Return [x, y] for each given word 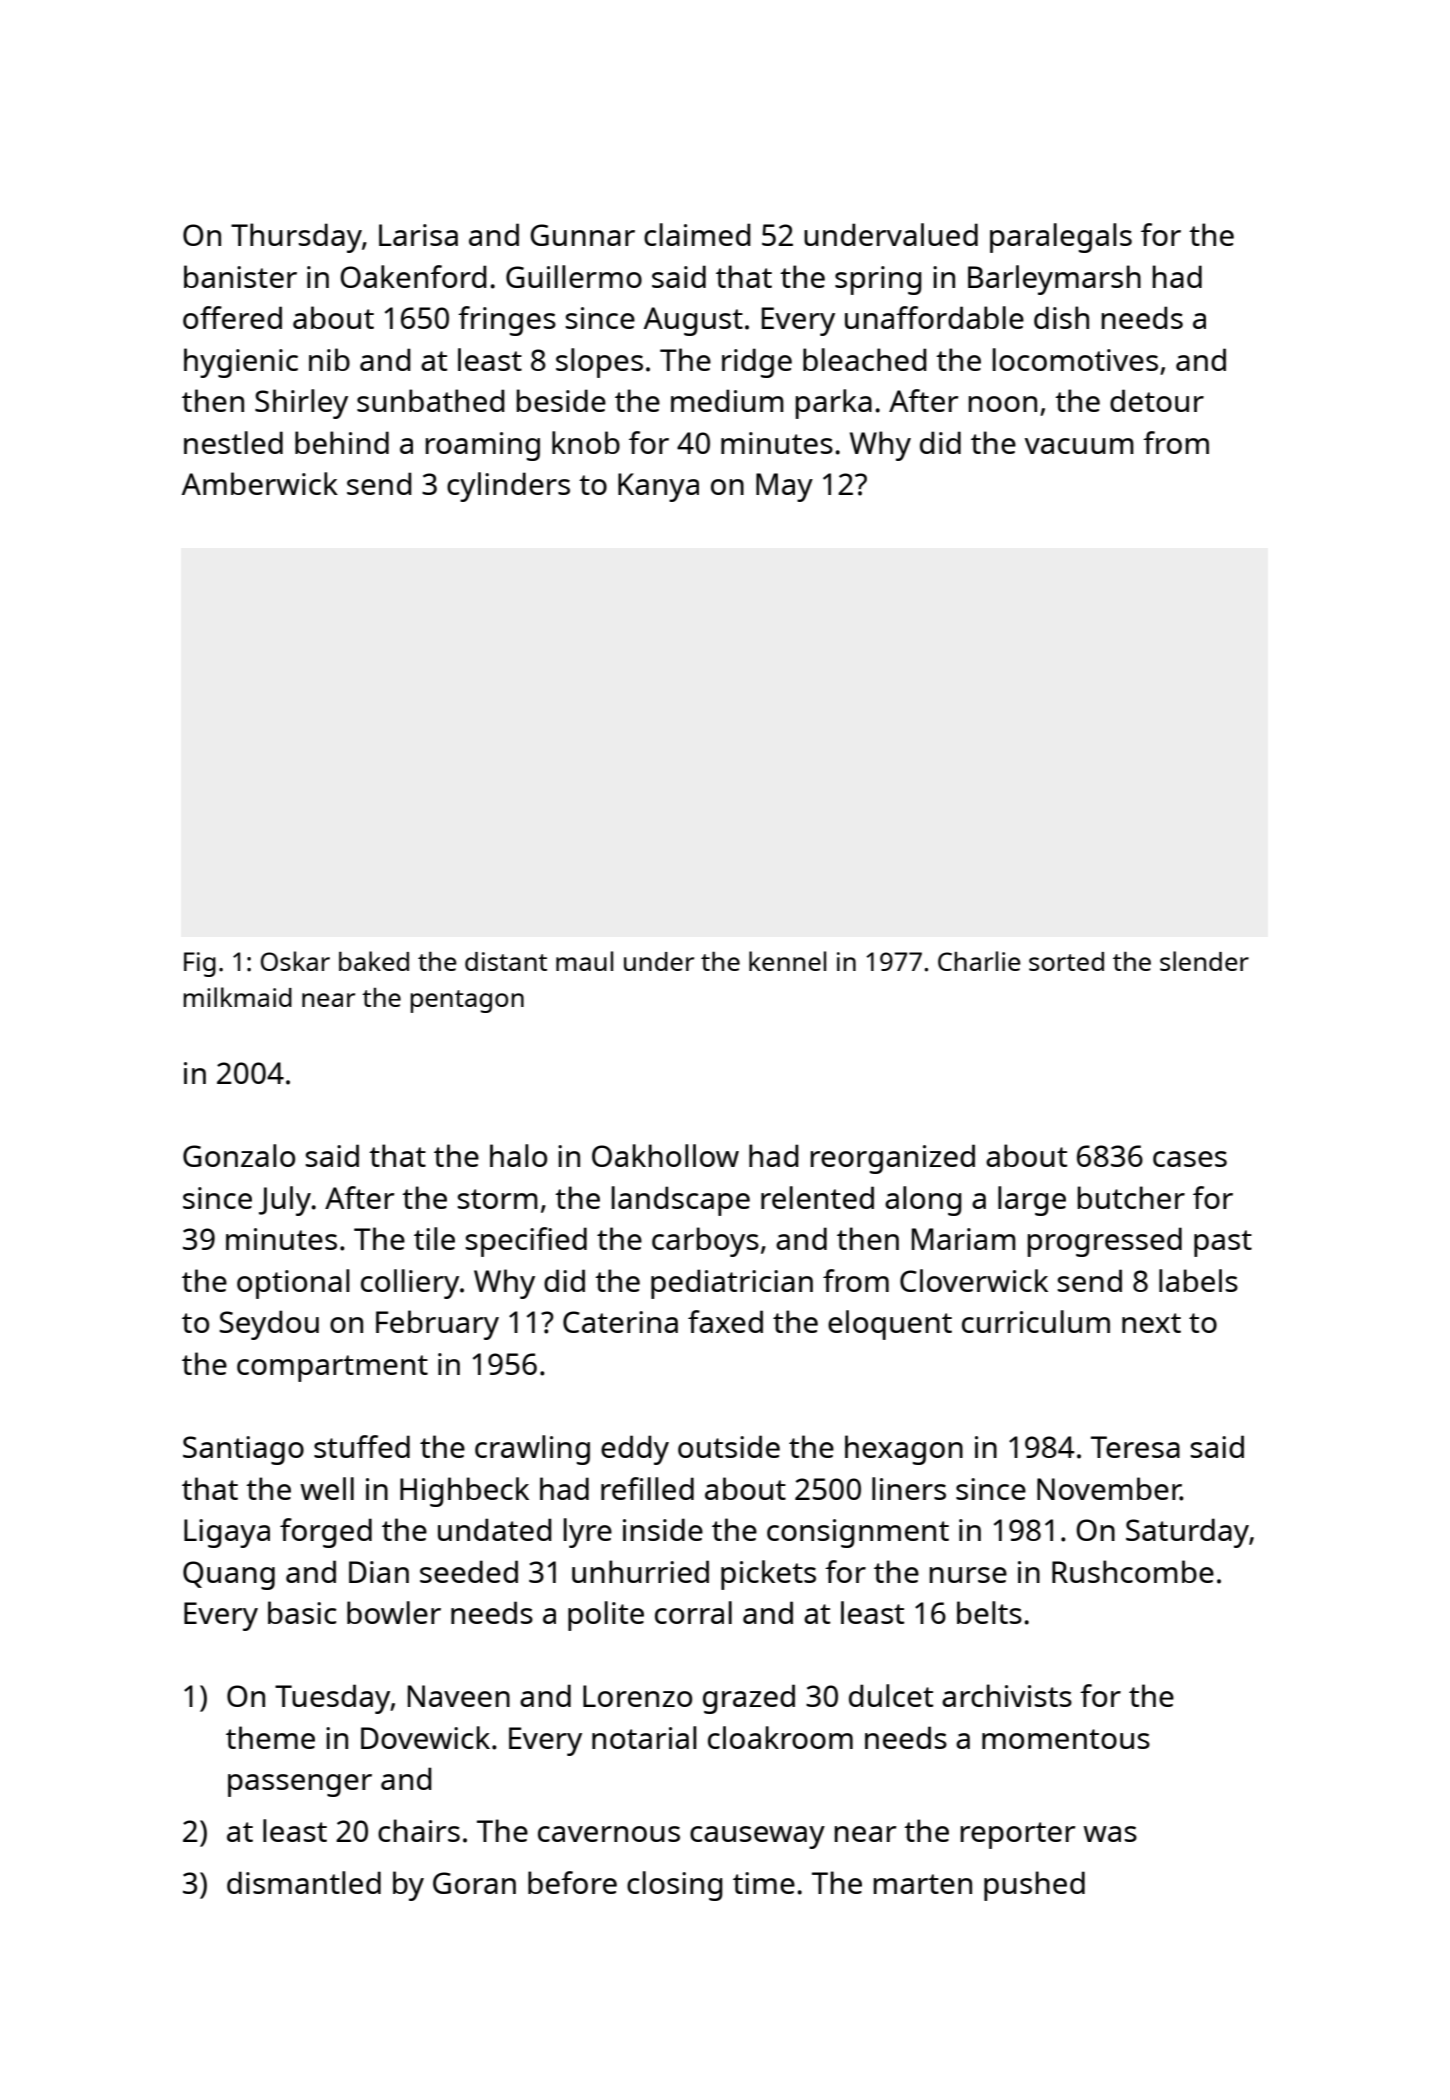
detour [1157, 400]
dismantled [304, 1882]
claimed [697, 234]
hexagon [904, 1450]
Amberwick [260, 483]
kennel [787, 961]
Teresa [1135, 1447]
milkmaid [238, 997]
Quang [229, 1575]
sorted [1066, 961]
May [784, 487]
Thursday [296, 238]
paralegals [1061, 238]
